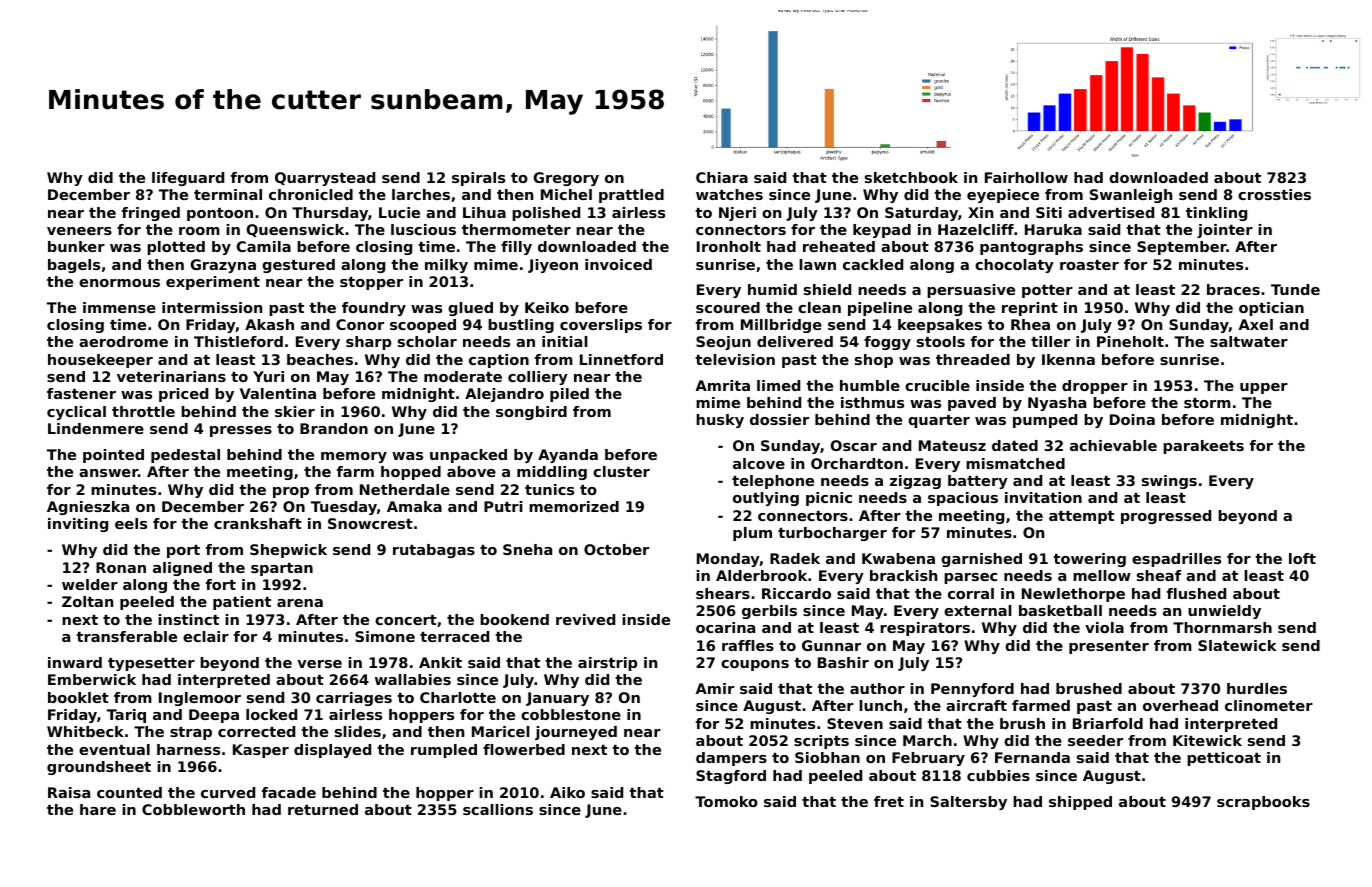 This screenshot has height=887, width=1372. Describe the element at coordinates (773, 482) in the screenshot. I see `telephone` at that location.
